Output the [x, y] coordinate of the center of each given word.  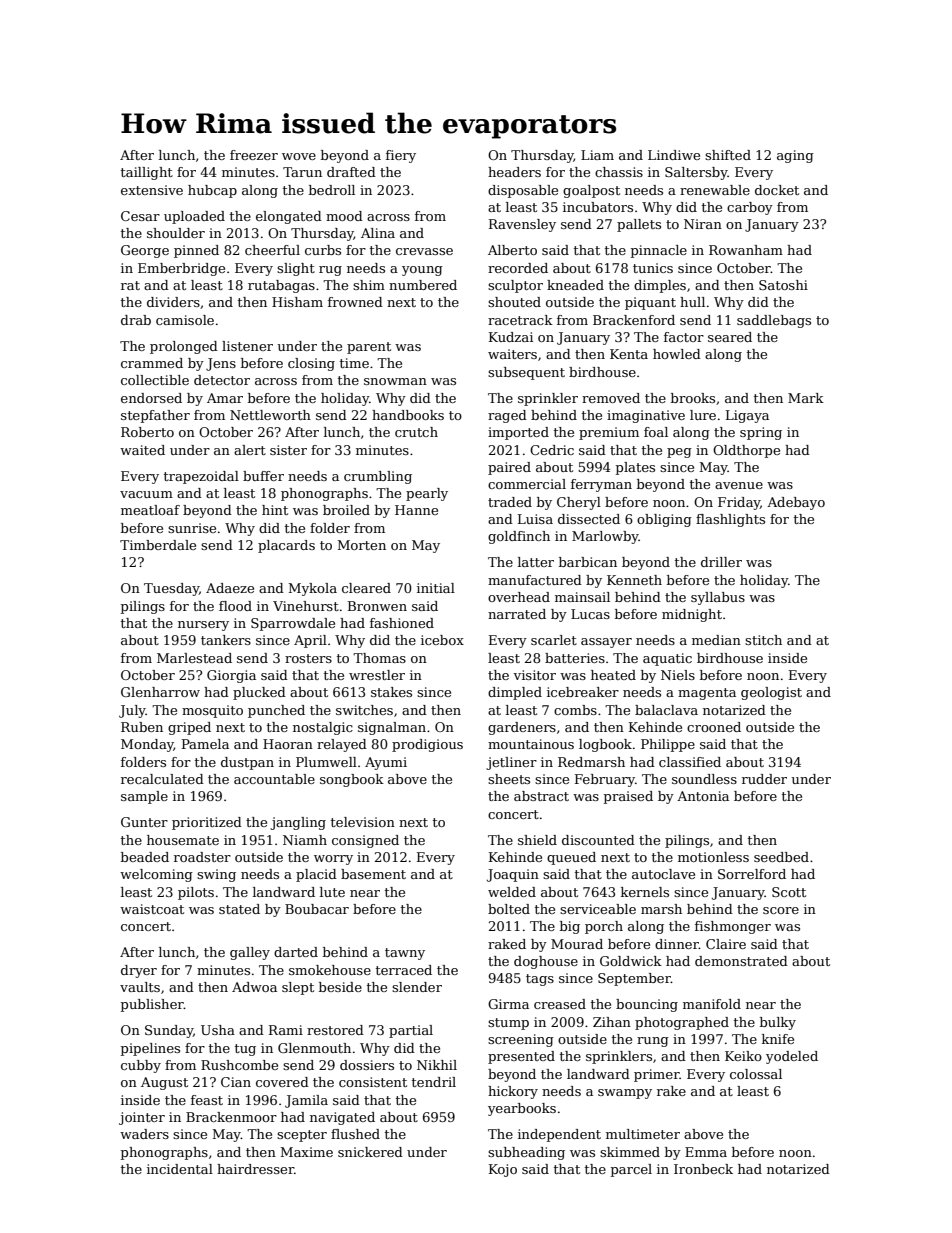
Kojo [503, 1170]
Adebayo [796, 503]
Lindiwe [674, 155]
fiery [401, 156]
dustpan [247, 763]
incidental [180, 1169]
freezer [254, 155]
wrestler [377, 675]
